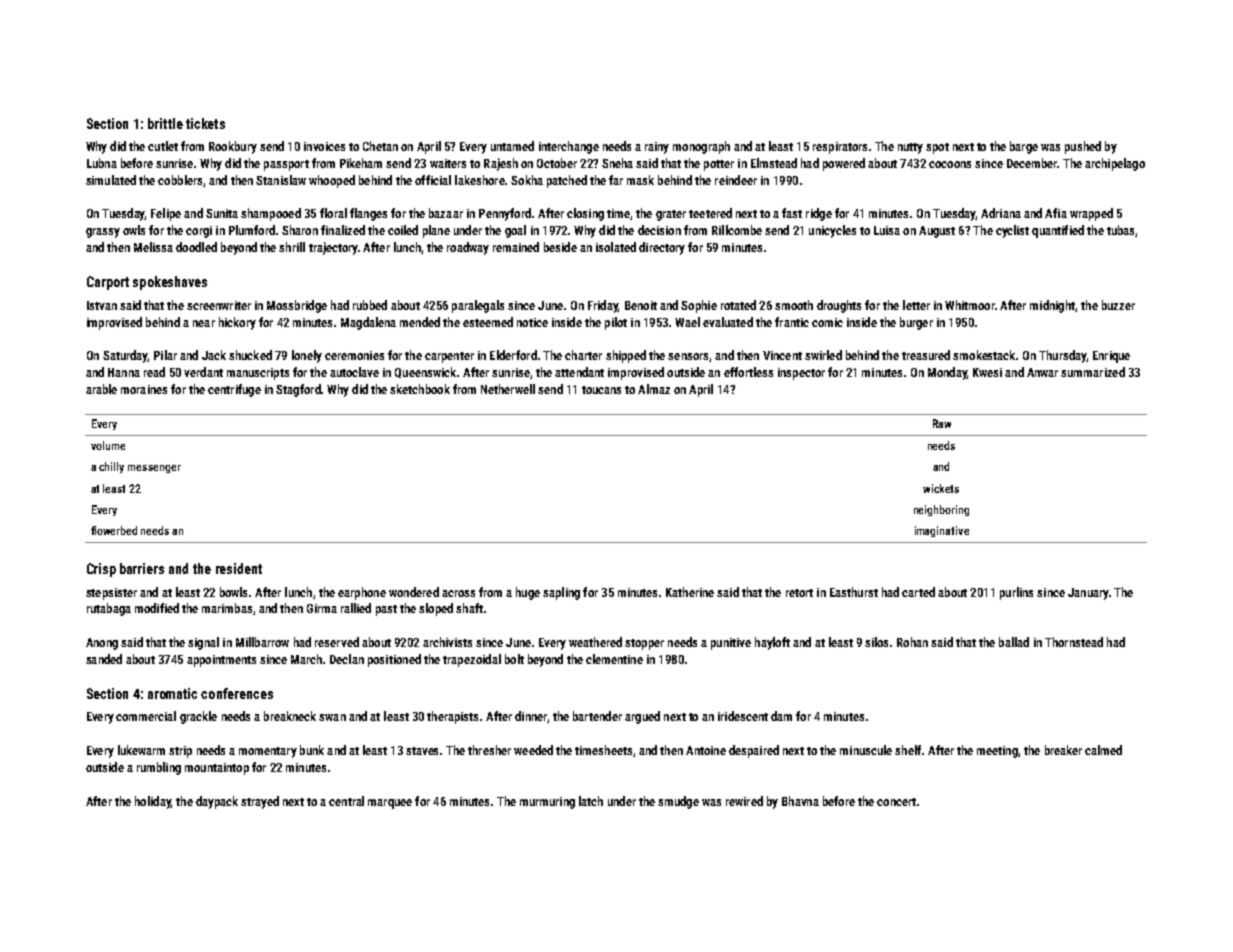  Describe the element at coordinates (101, 389) in the screenshot. I see `arable` at that location.
